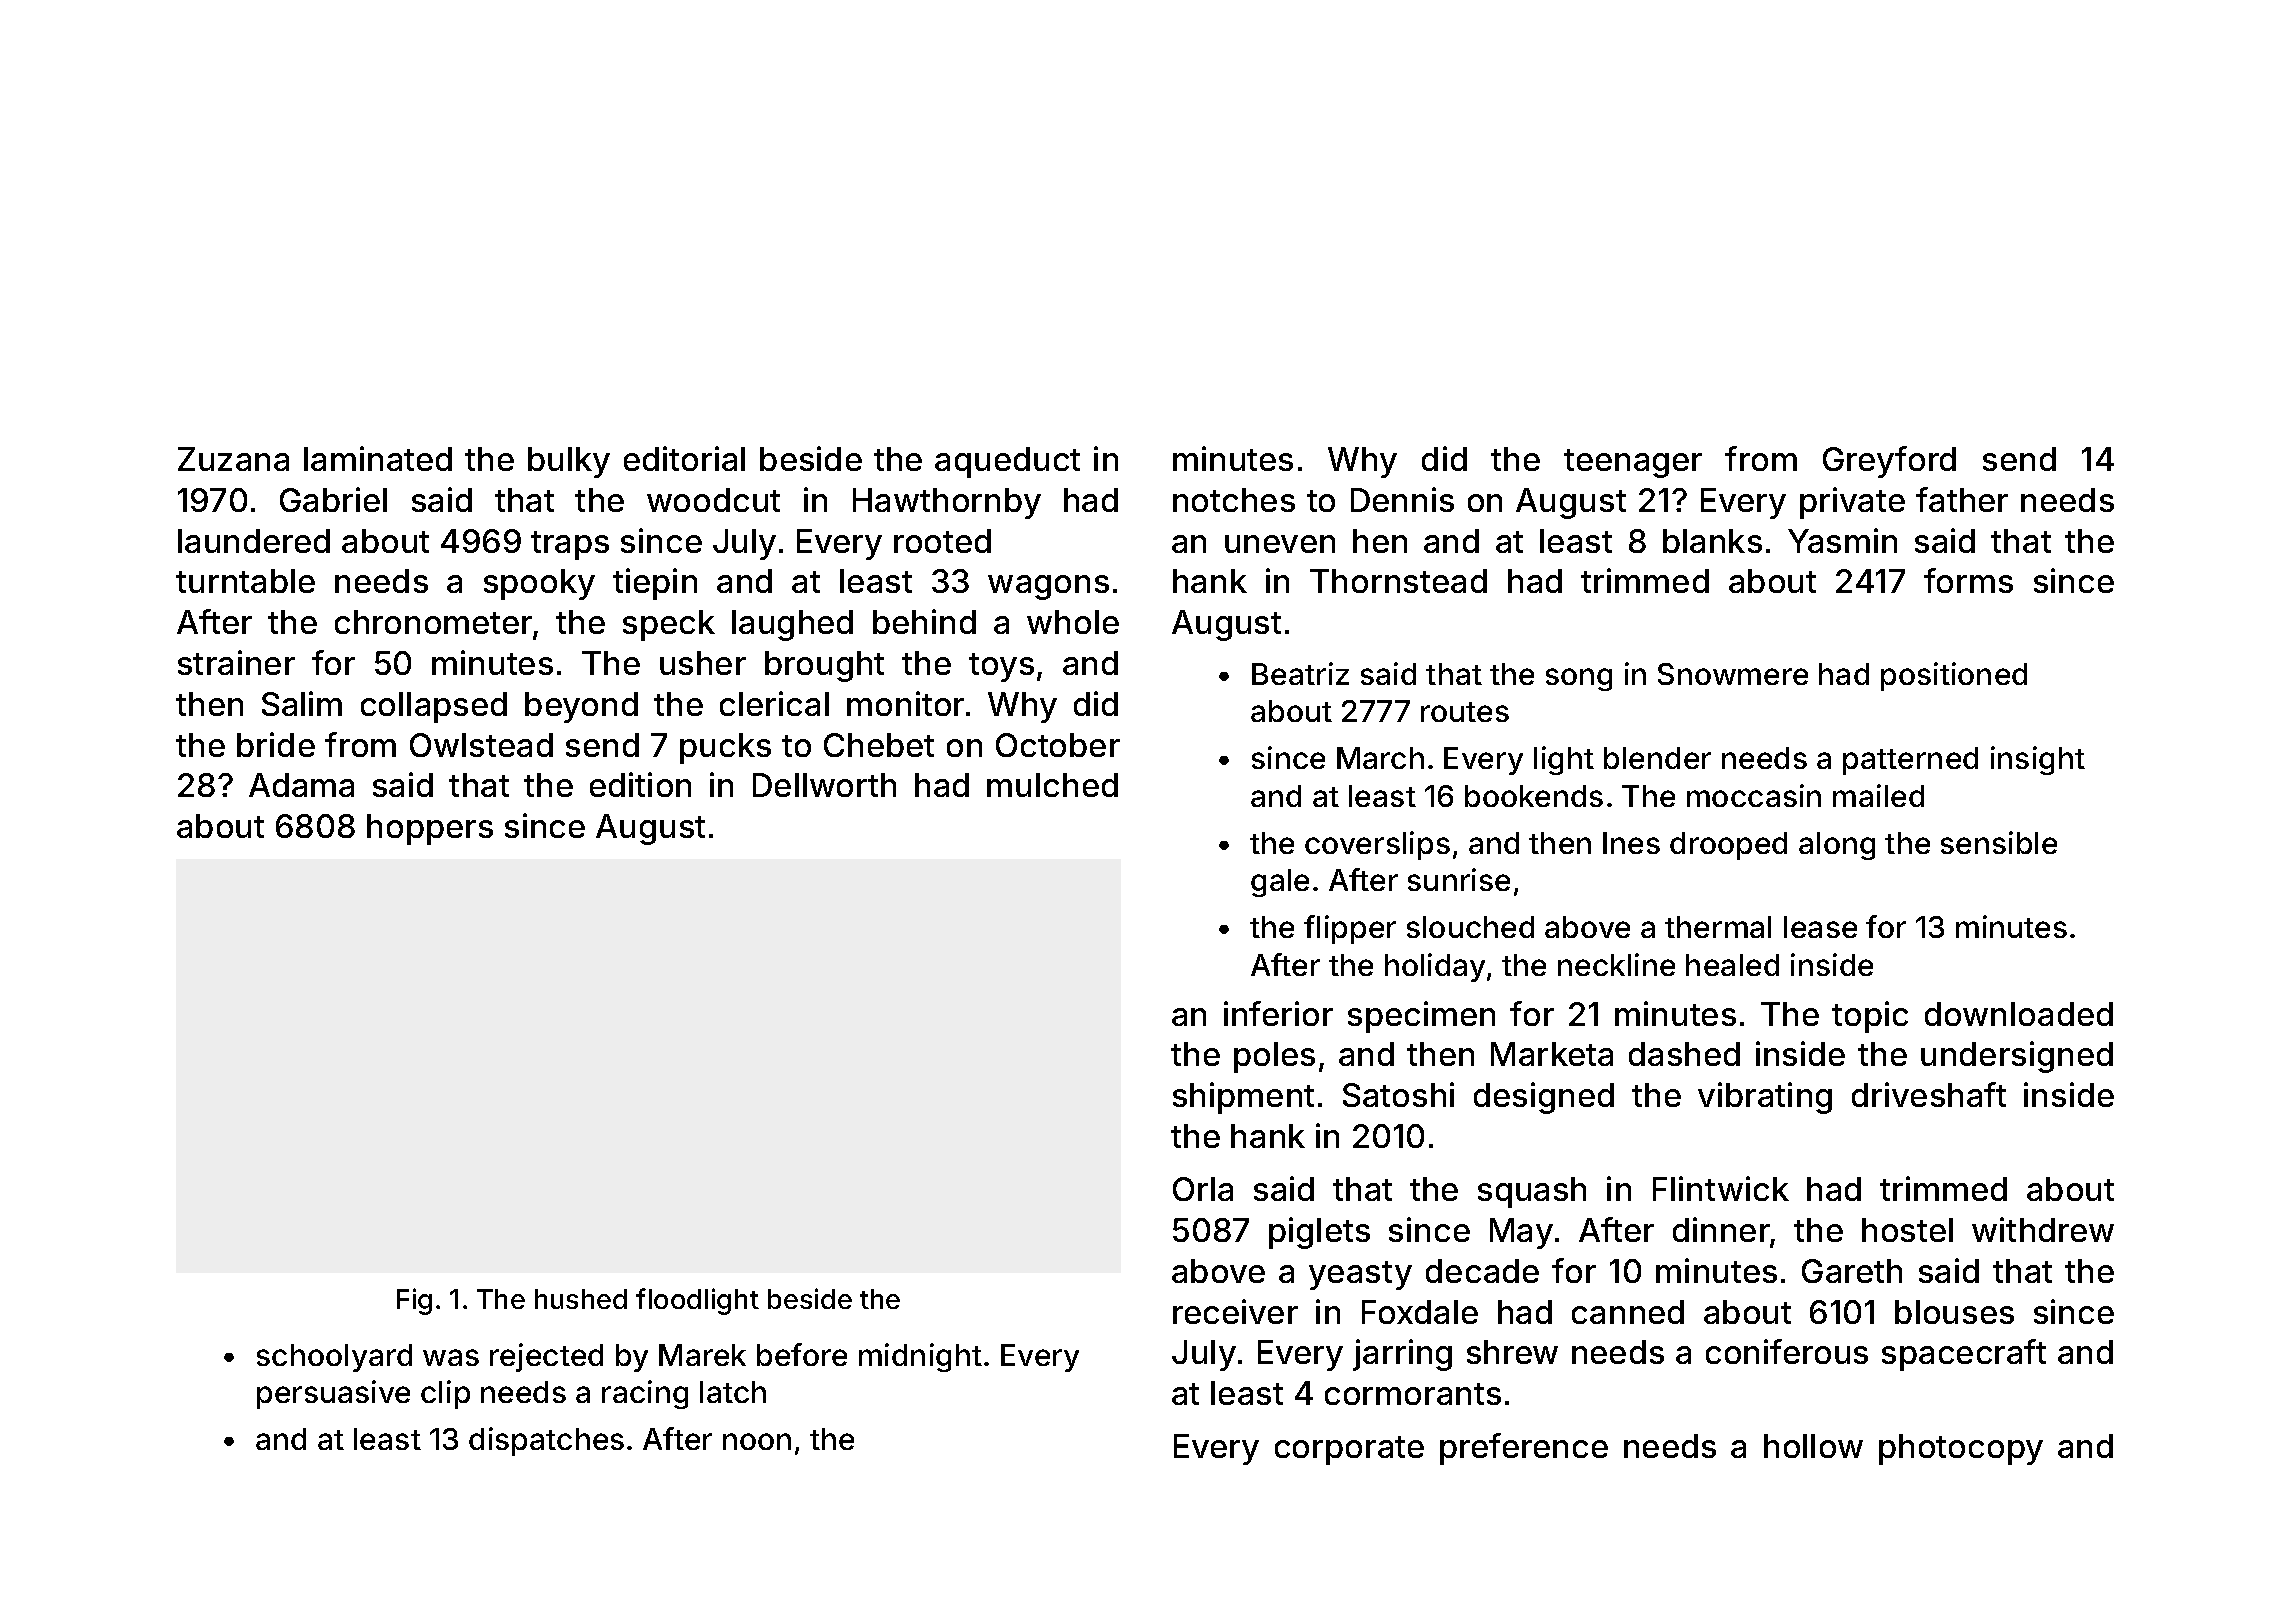  Describe the element at coordinates (2043, 1229) in the image. I see `withdrew` at that location.
